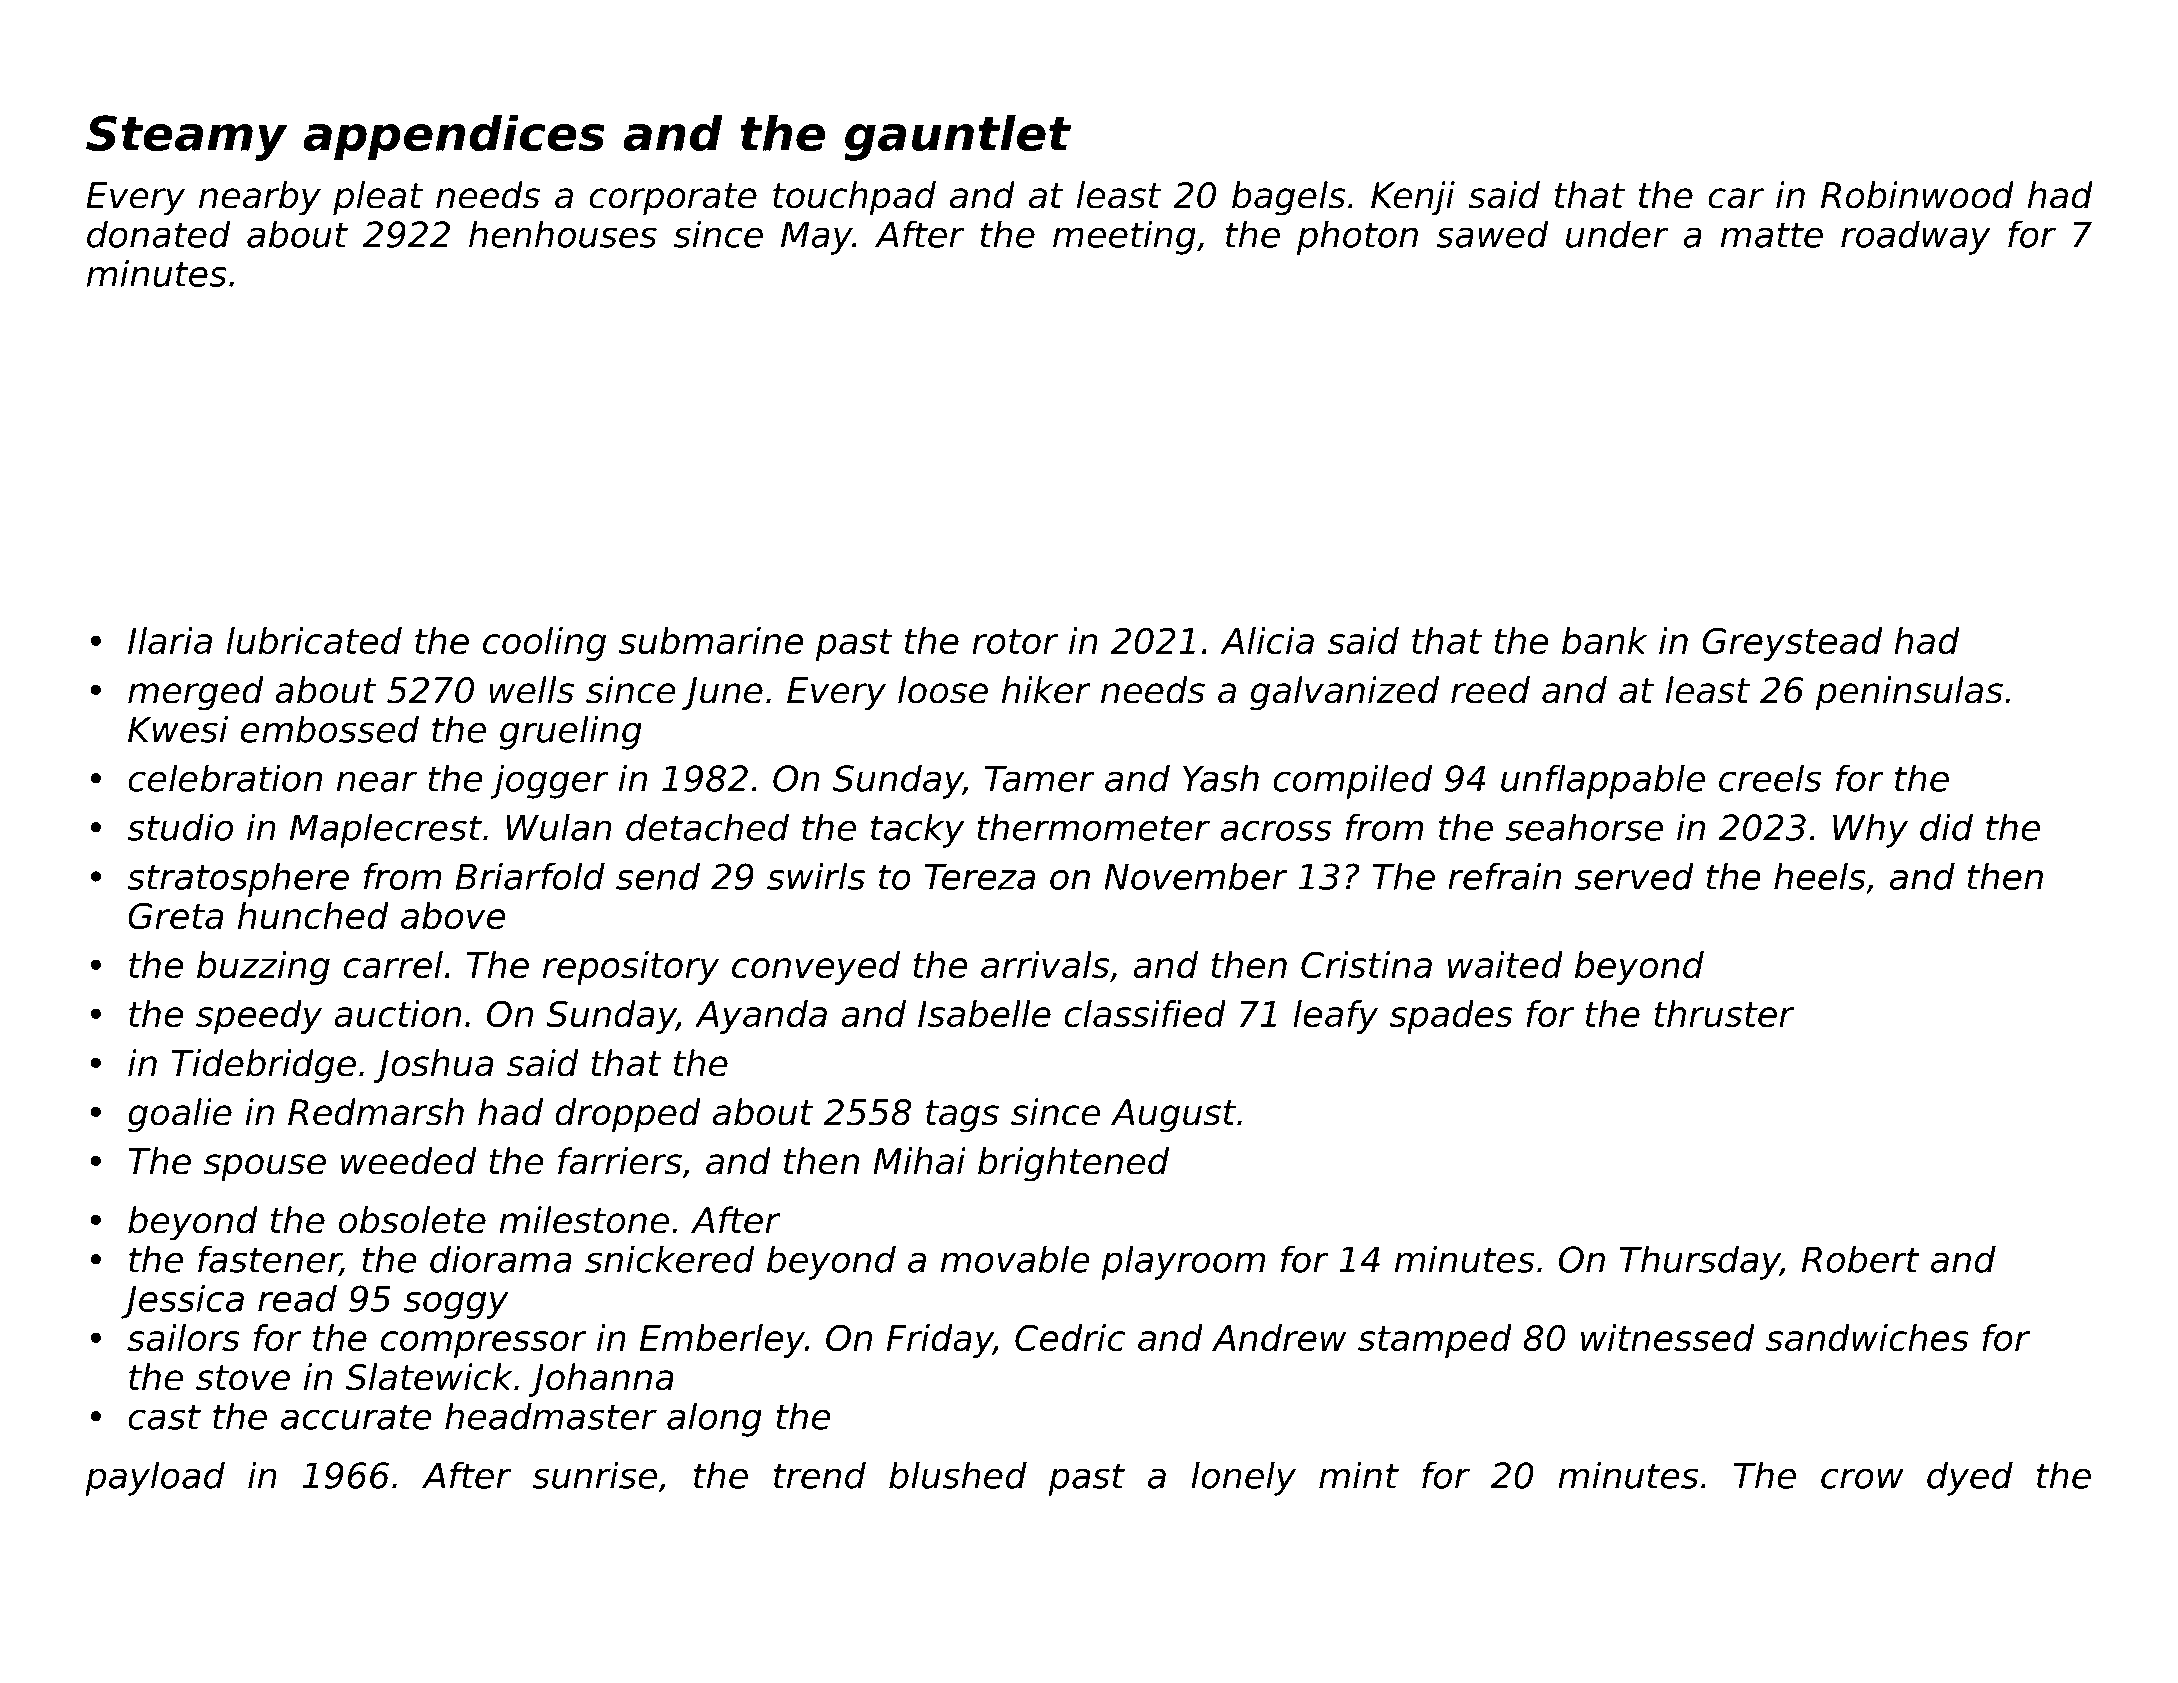  What do you see at coordinates (175, 916) in the screenshot?
I see `Greta` at bounding box center [175, 916].
